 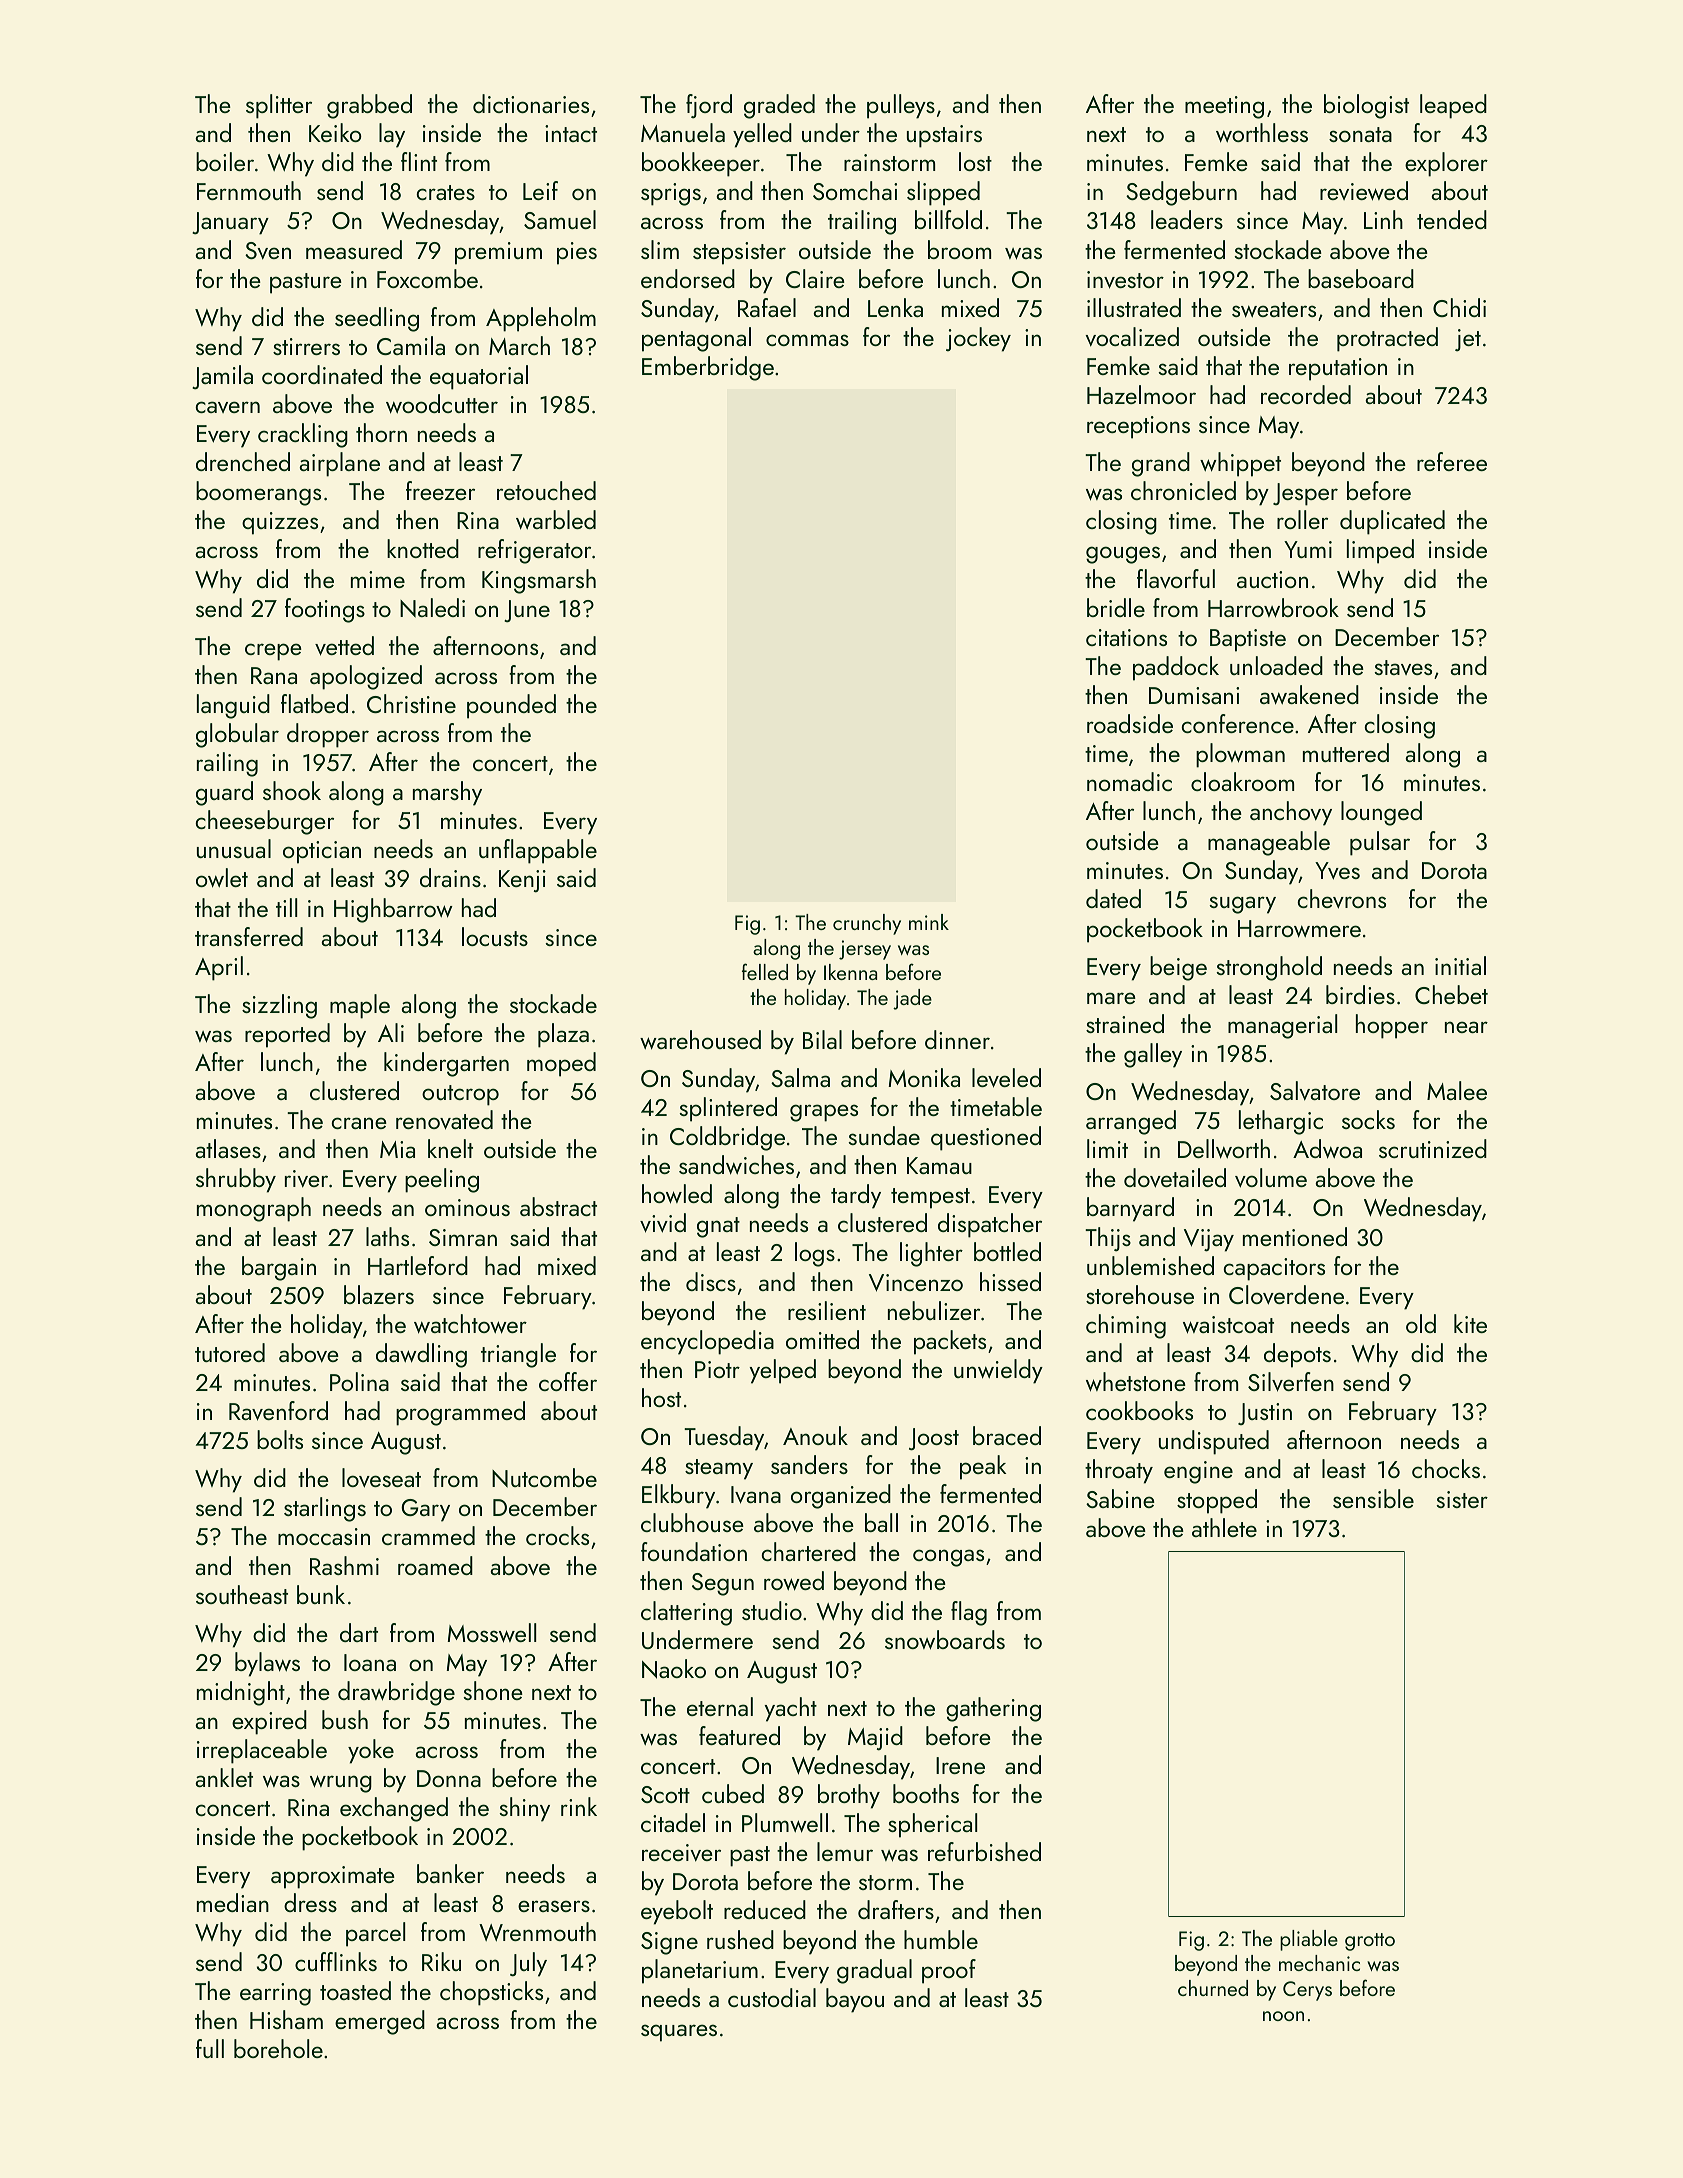 What do you see at coordinates (1366, 106) in the screenshot?
I see `biologist` at bounding box center [1366, 106].
